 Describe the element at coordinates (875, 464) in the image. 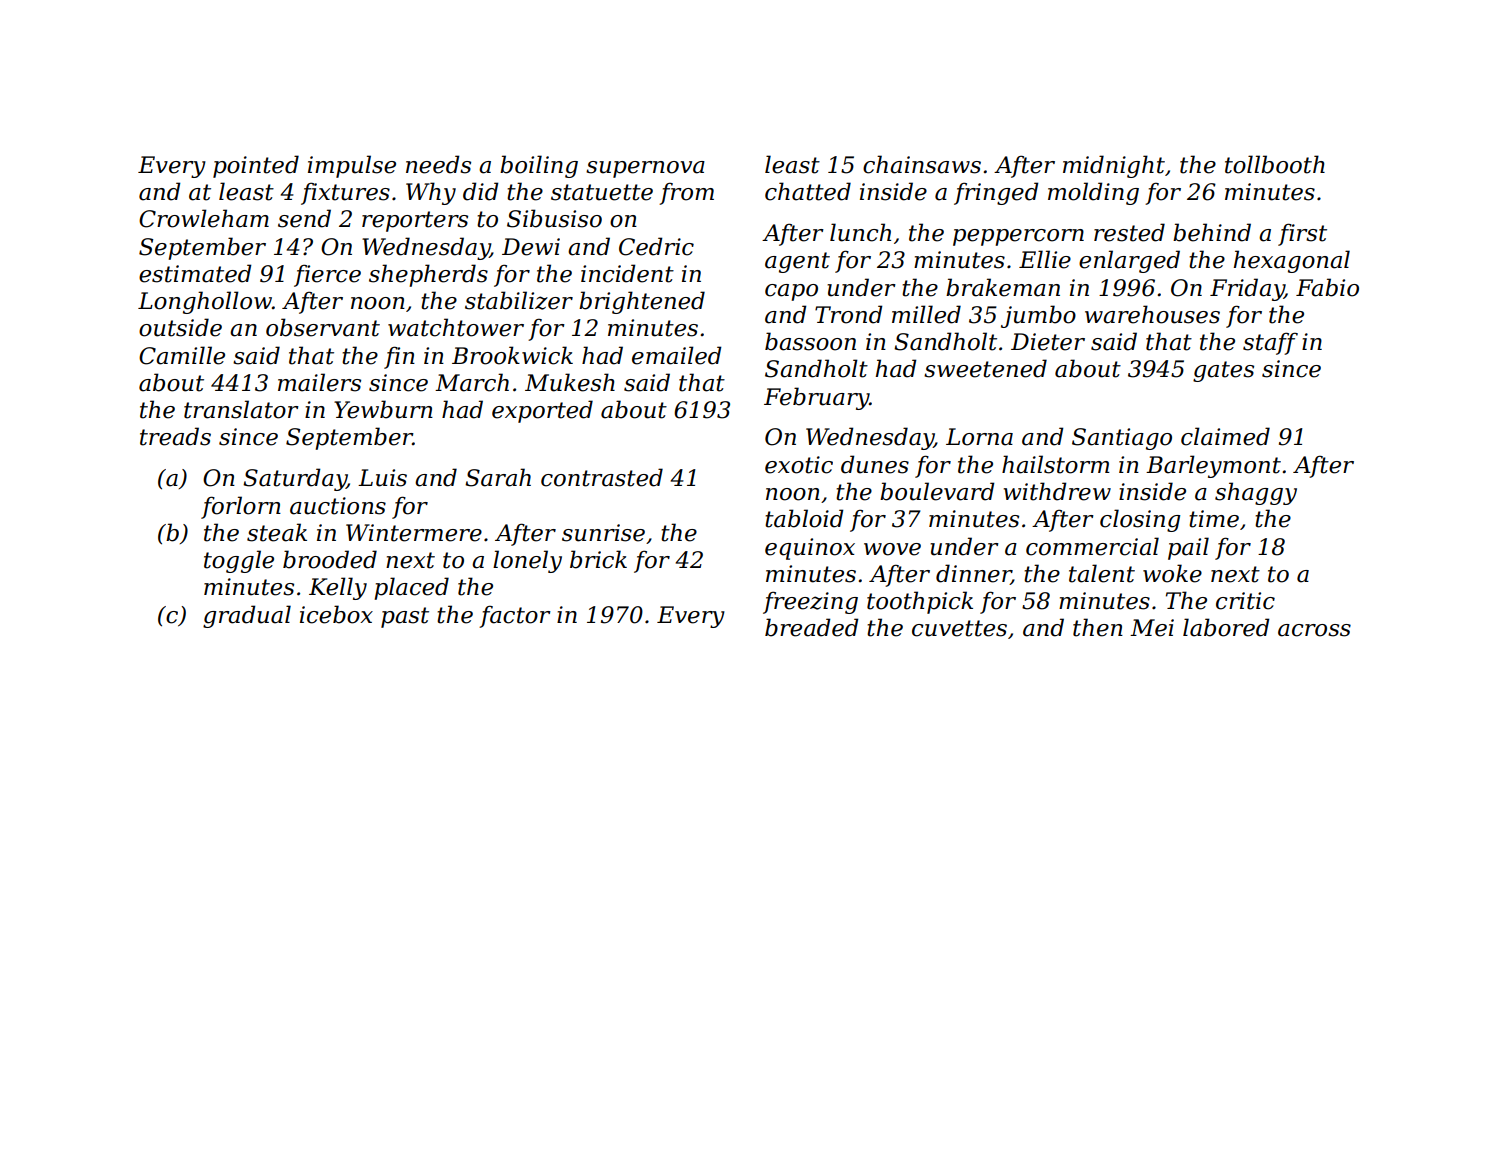

I see `dunes` at that location.
